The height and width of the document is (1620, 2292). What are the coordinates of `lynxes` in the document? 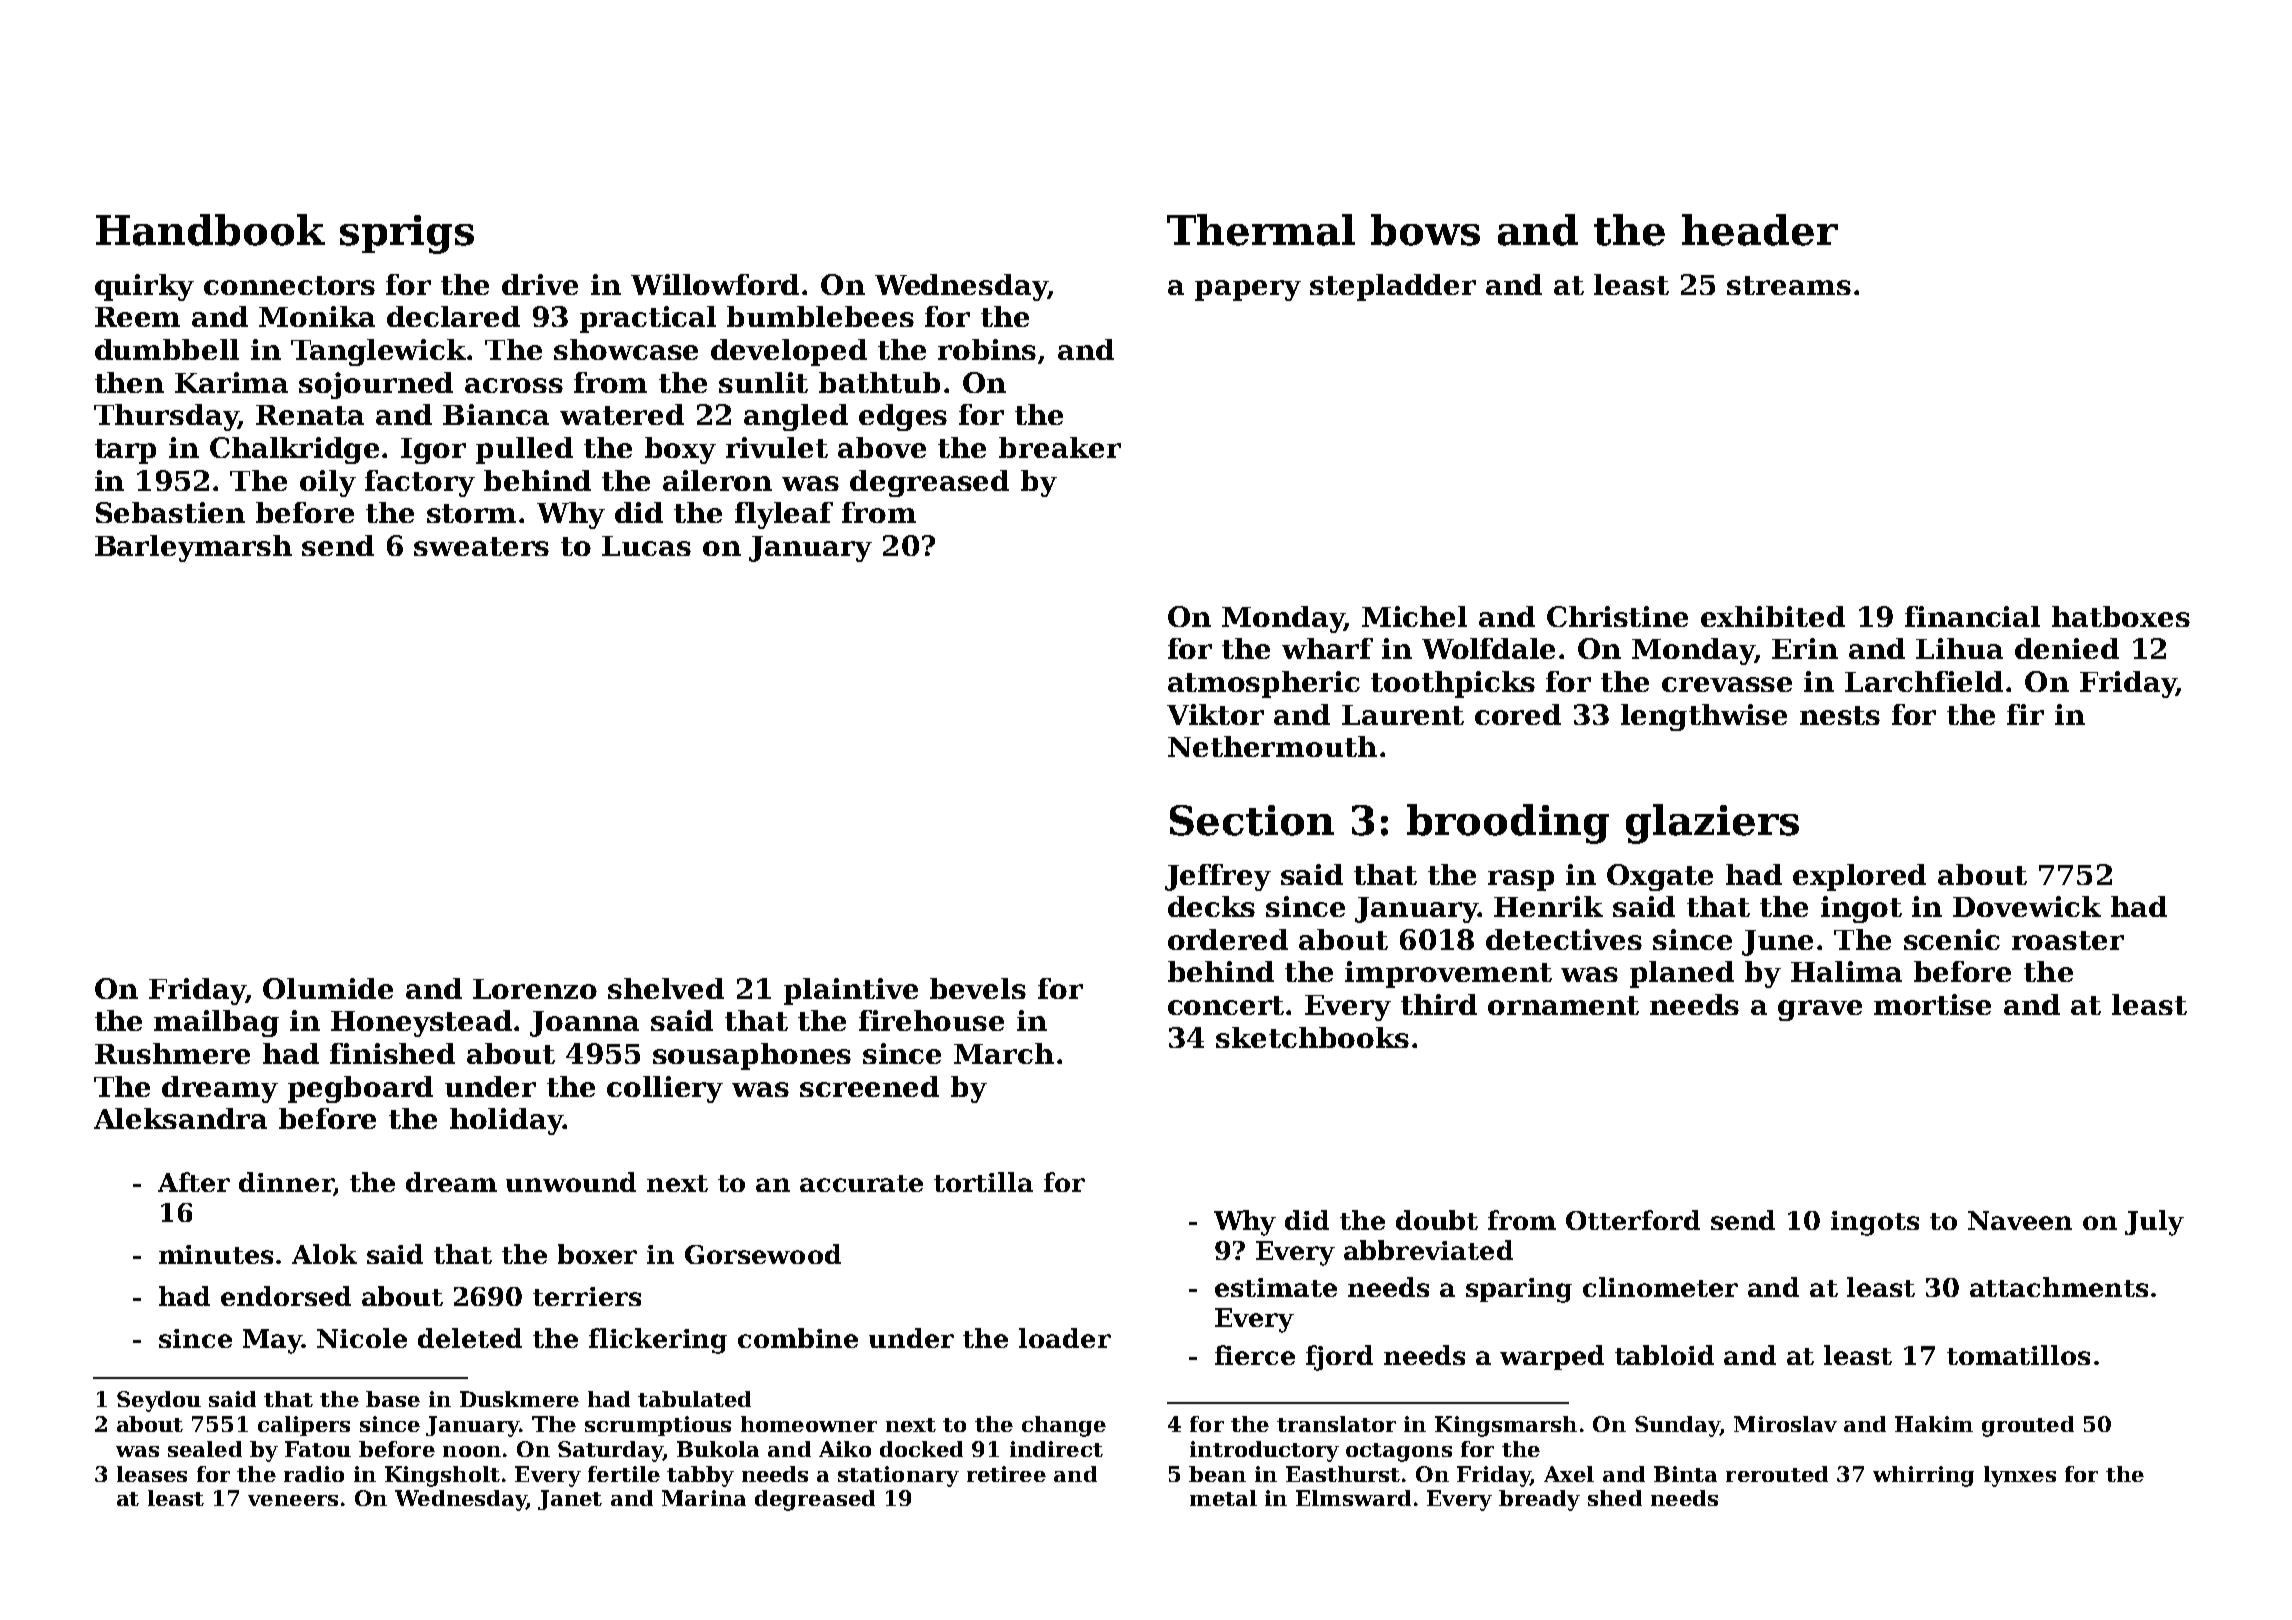 It's located at (2020, 1476).
